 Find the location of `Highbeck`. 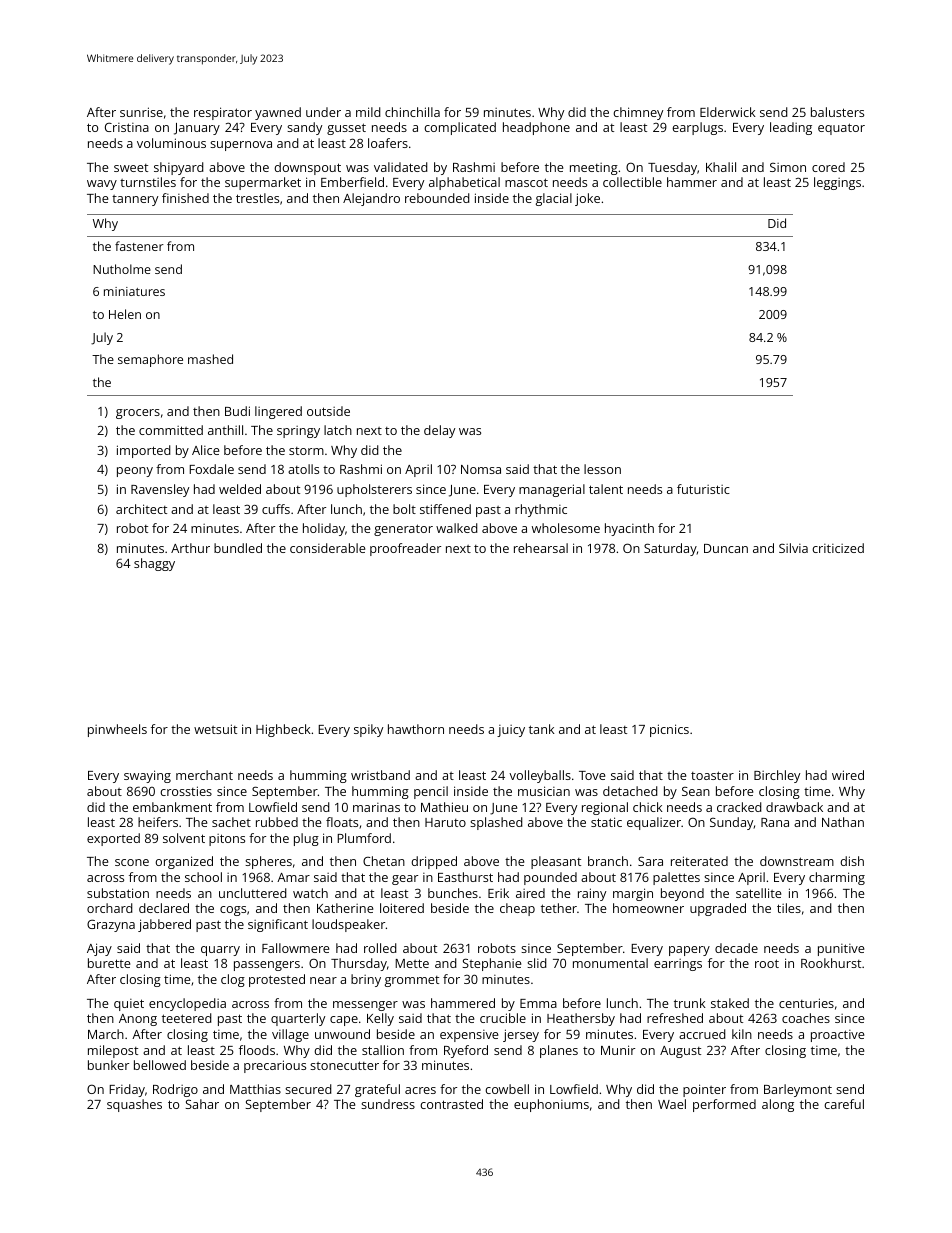

Highbeck is located at coordinates (283, 730).
